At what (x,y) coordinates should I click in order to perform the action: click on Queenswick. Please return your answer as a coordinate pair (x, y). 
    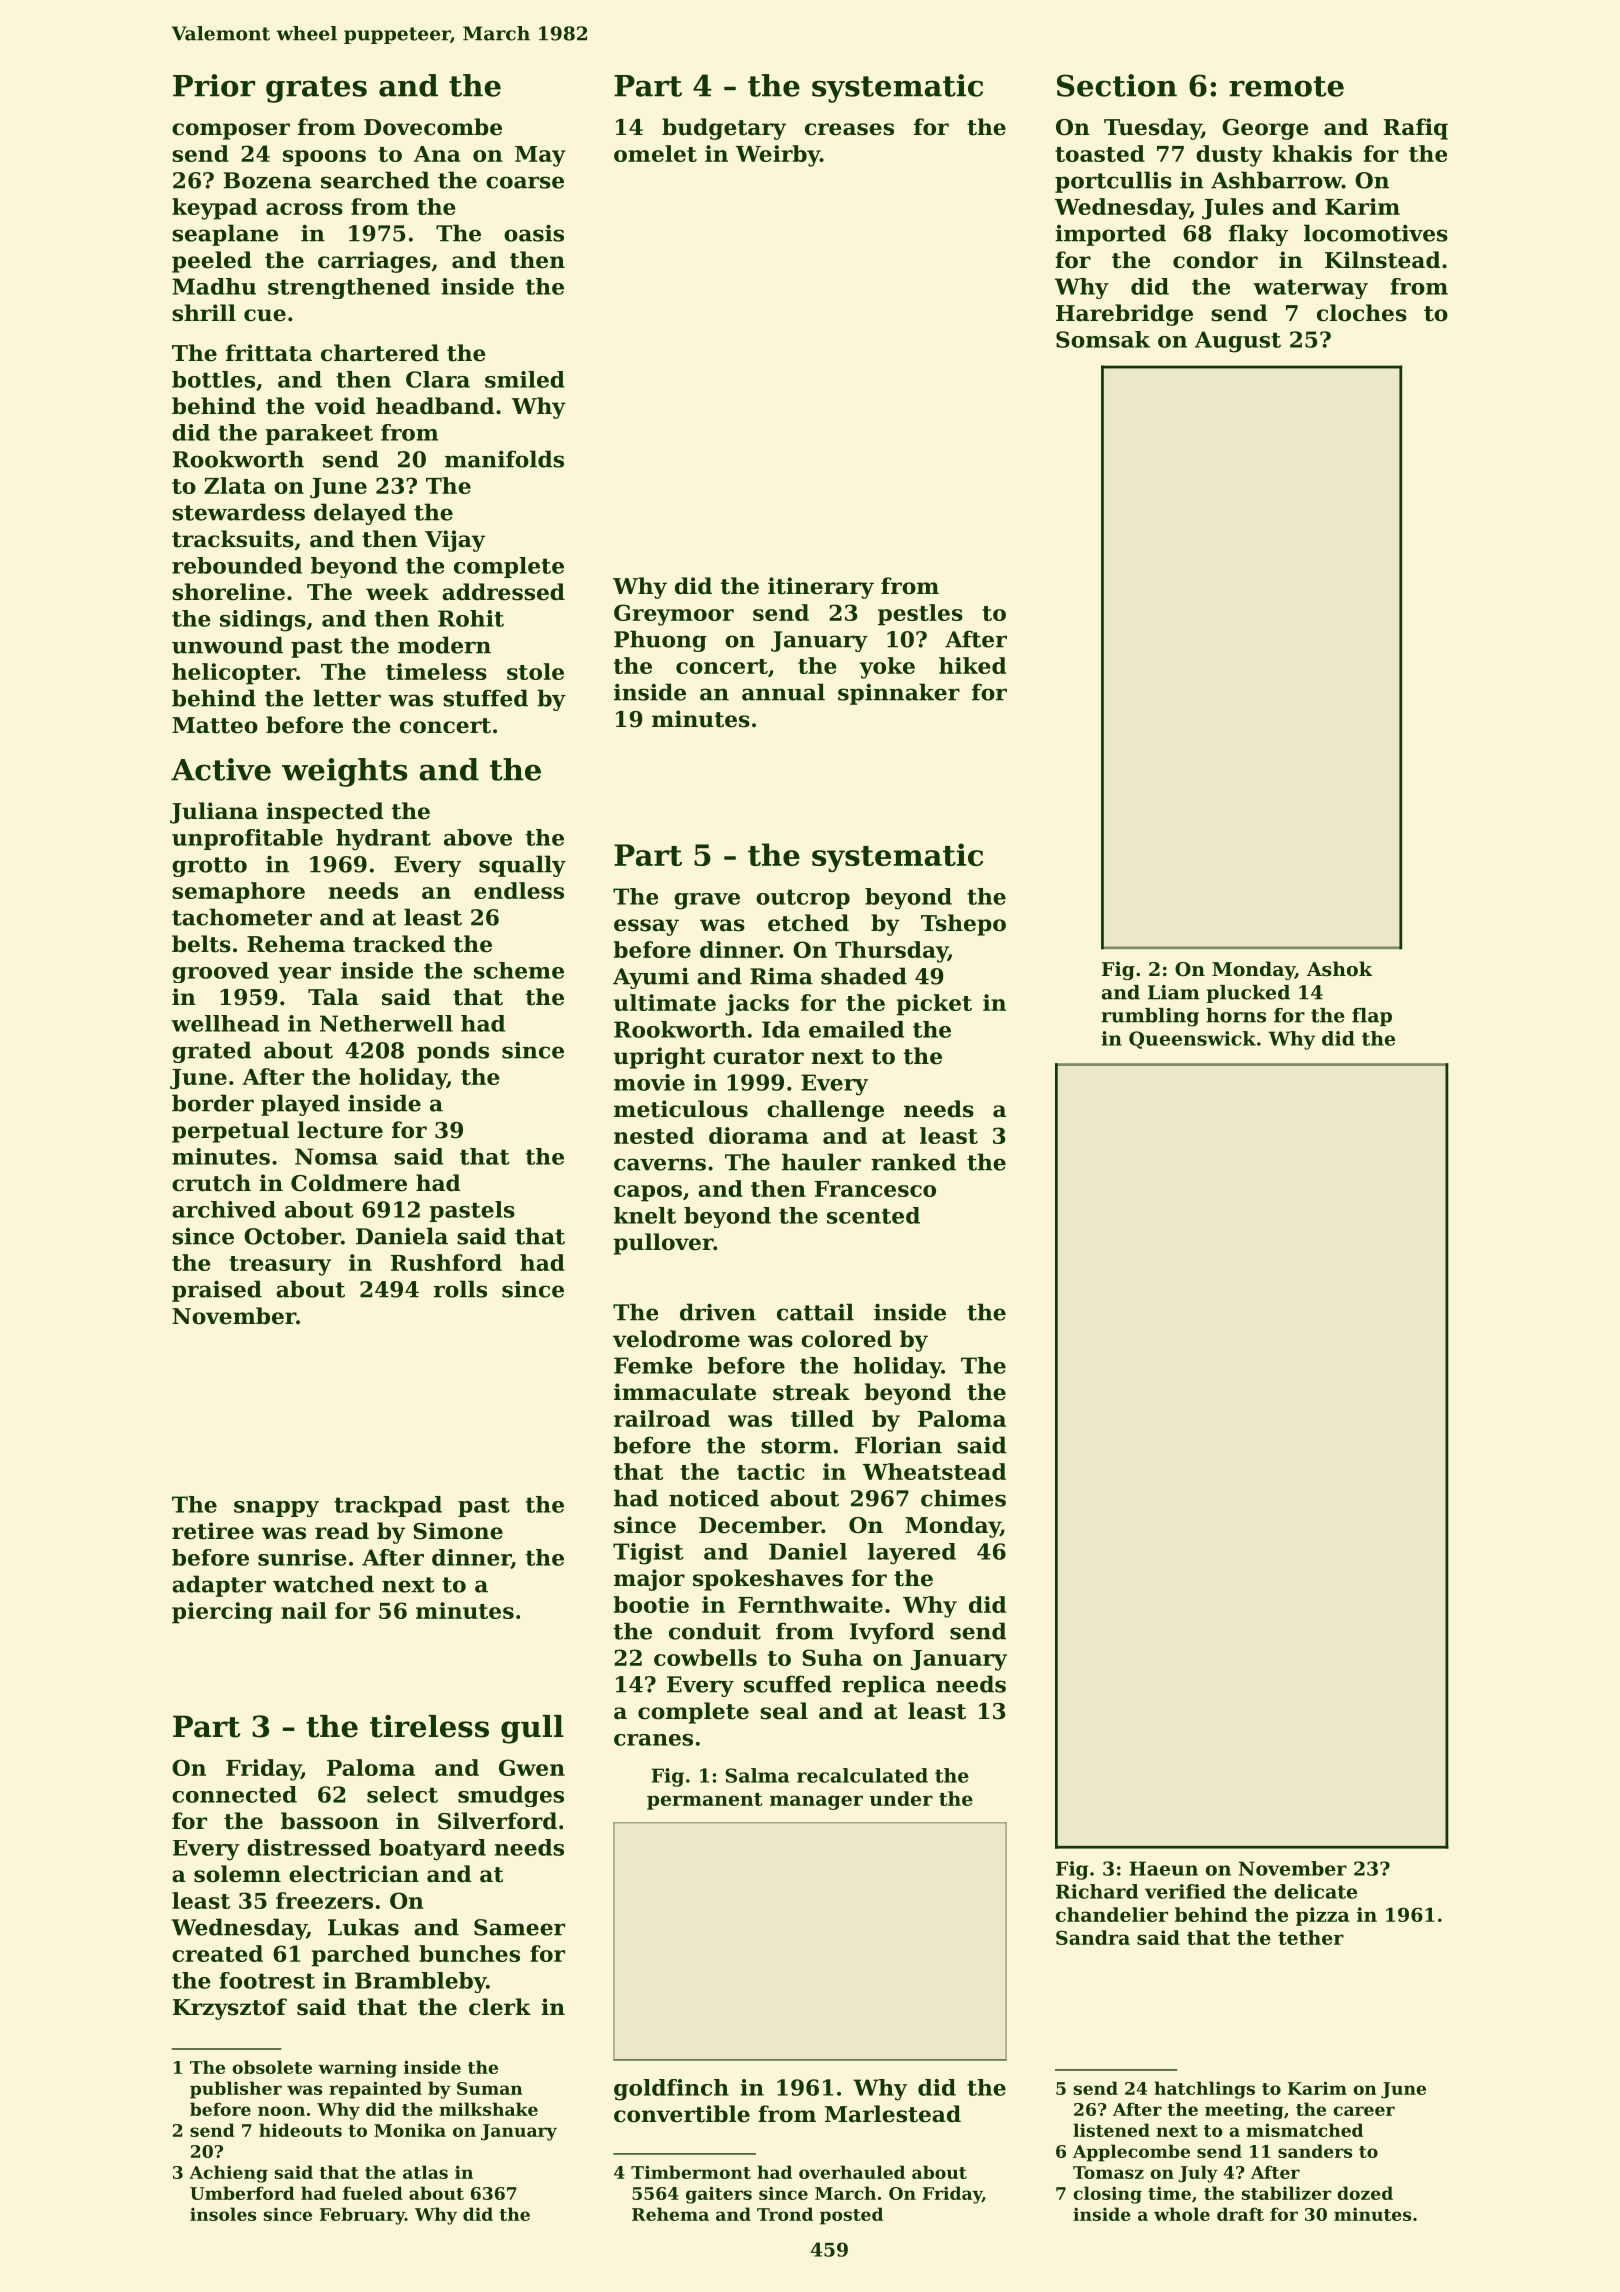
    Looking at the image, I should click on (1192, 1040).
